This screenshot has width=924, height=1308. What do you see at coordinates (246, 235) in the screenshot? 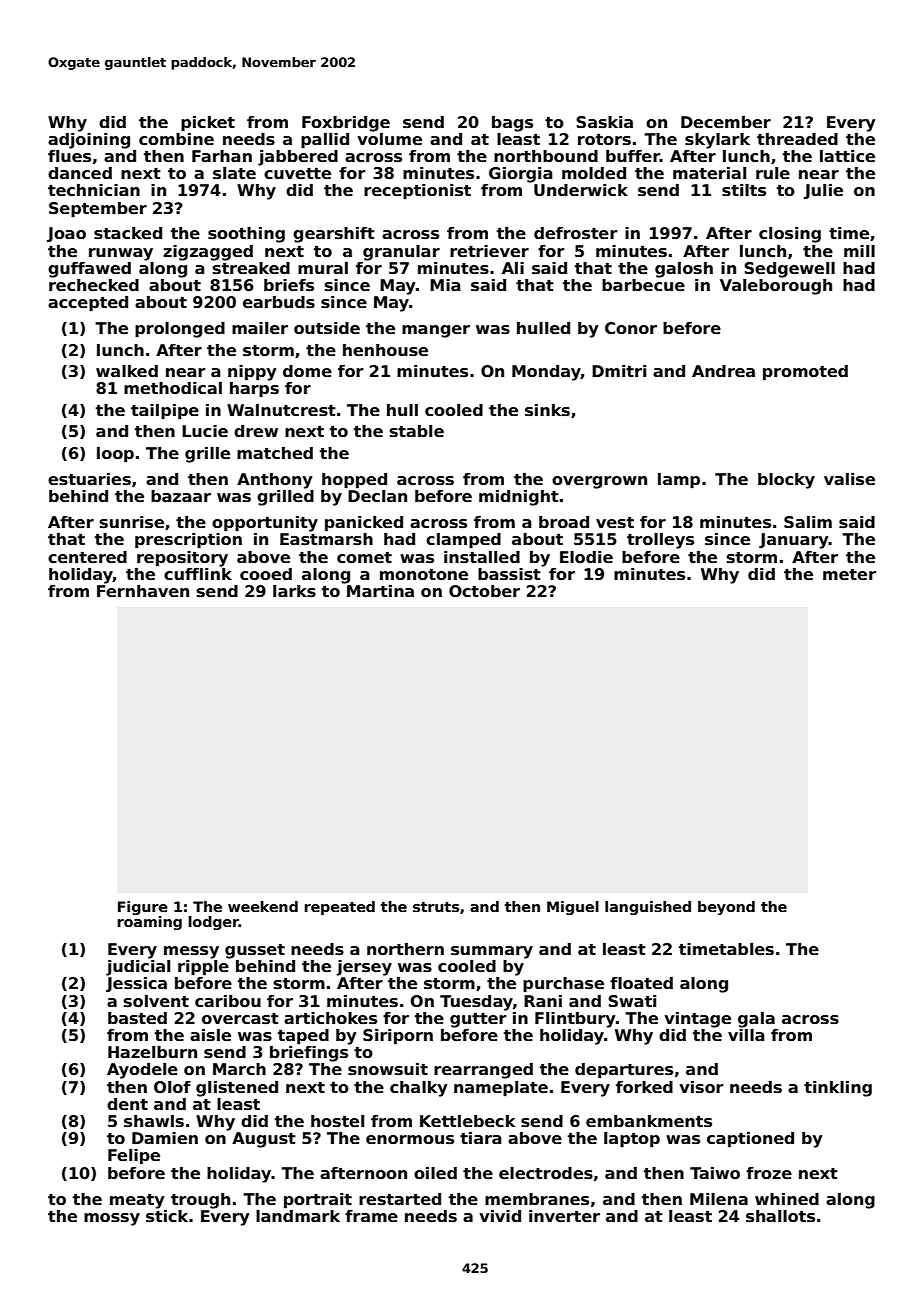
I see `soothing` at bounding box center [246, 235].
